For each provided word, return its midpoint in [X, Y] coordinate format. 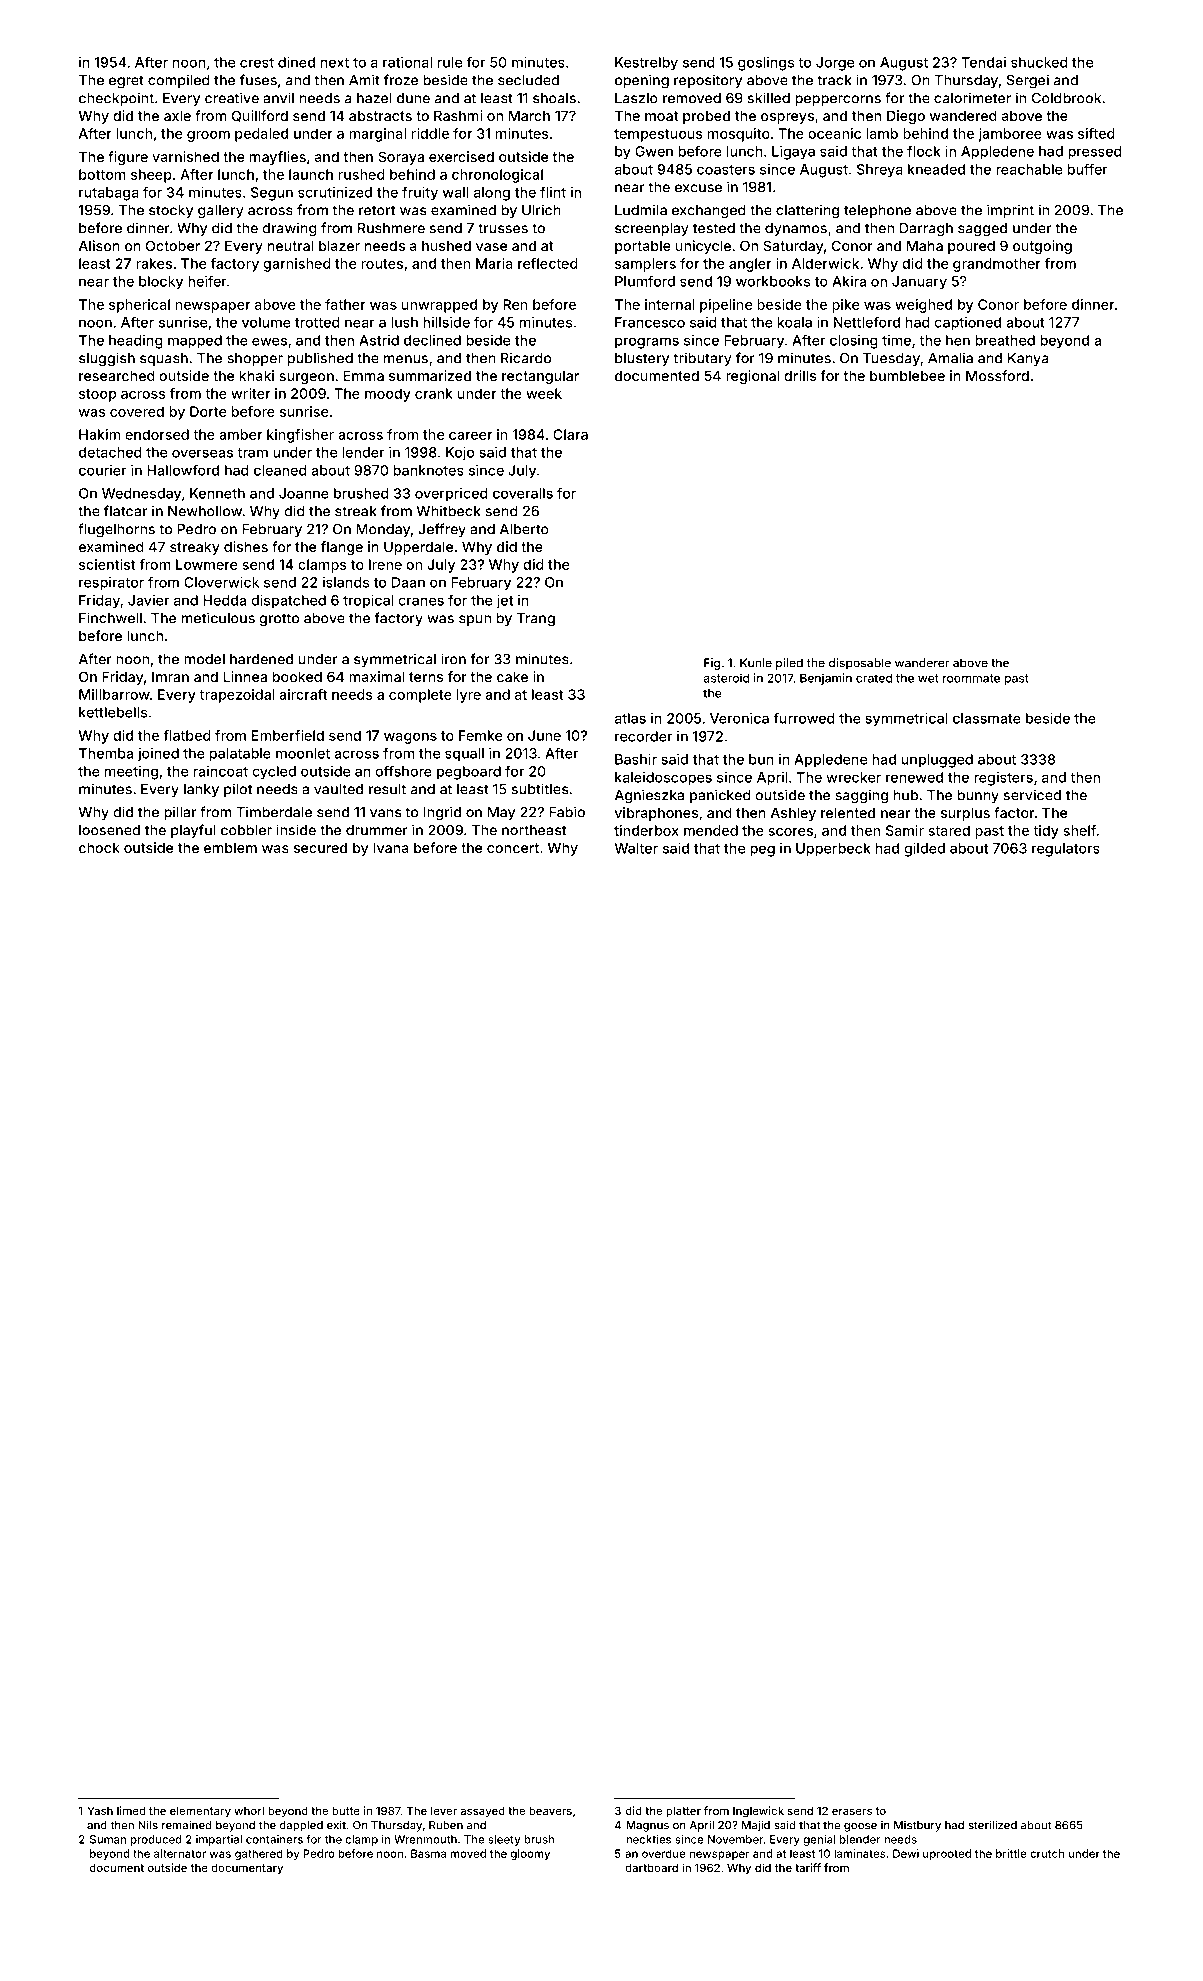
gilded [924, 850]
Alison [99, 245]
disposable [860, 664]
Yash [100, 1810]
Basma [428, 1853]
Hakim [99, 434]
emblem [230, 847]
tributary [702, 359]
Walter [636, 848]
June [544, 735]
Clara [570, 434]
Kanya [1028, 359]
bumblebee [907, 375]
